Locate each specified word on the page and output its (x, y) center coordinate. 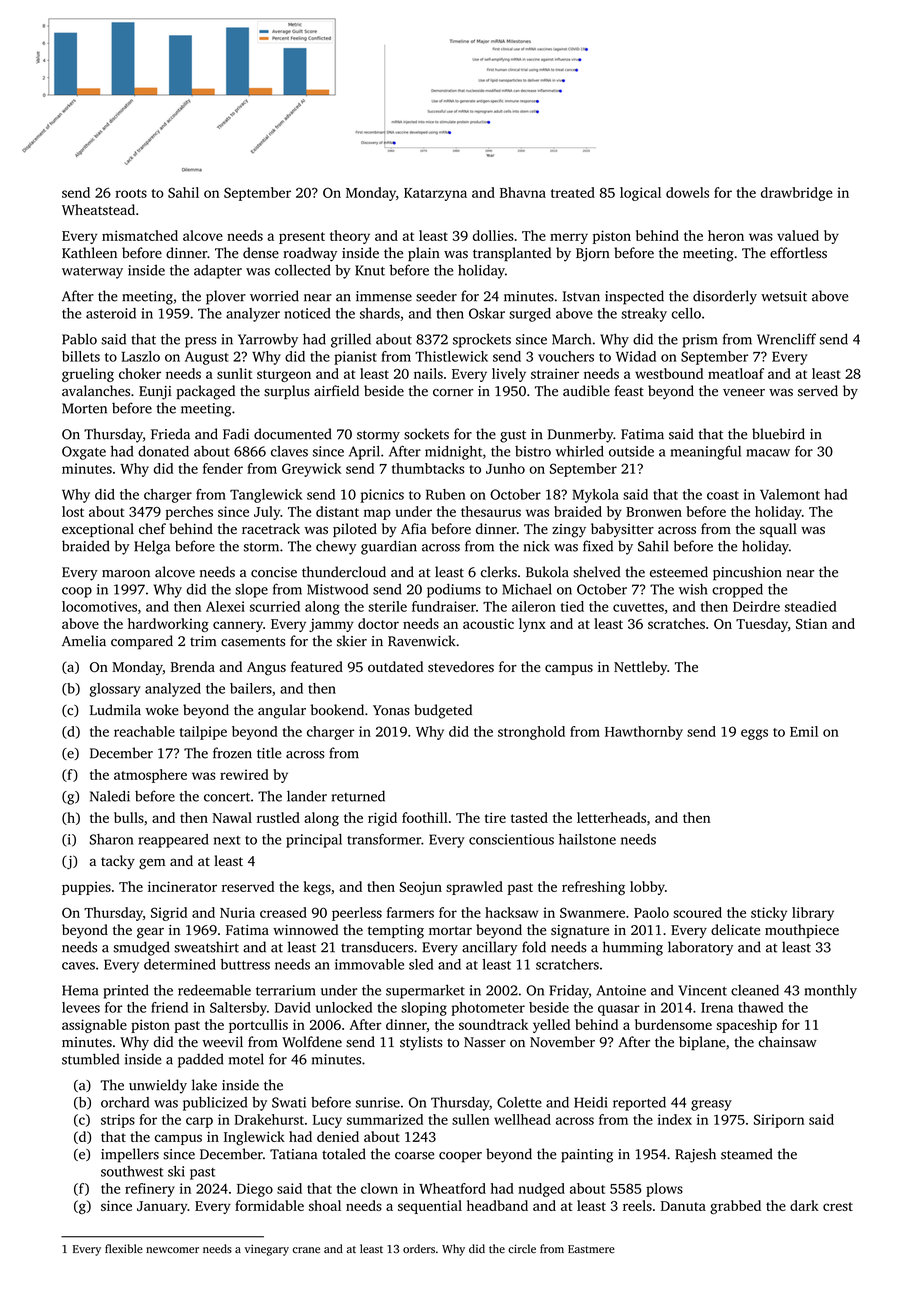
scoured (697, 912)
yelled (551, 1026)
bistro (533, 451)
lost (73, 511)
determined (180, 964)
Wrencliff (786, 339)
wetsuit (784, 296)
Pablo (79, 339)
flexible (124, 1248)
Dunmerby (580, 435)
